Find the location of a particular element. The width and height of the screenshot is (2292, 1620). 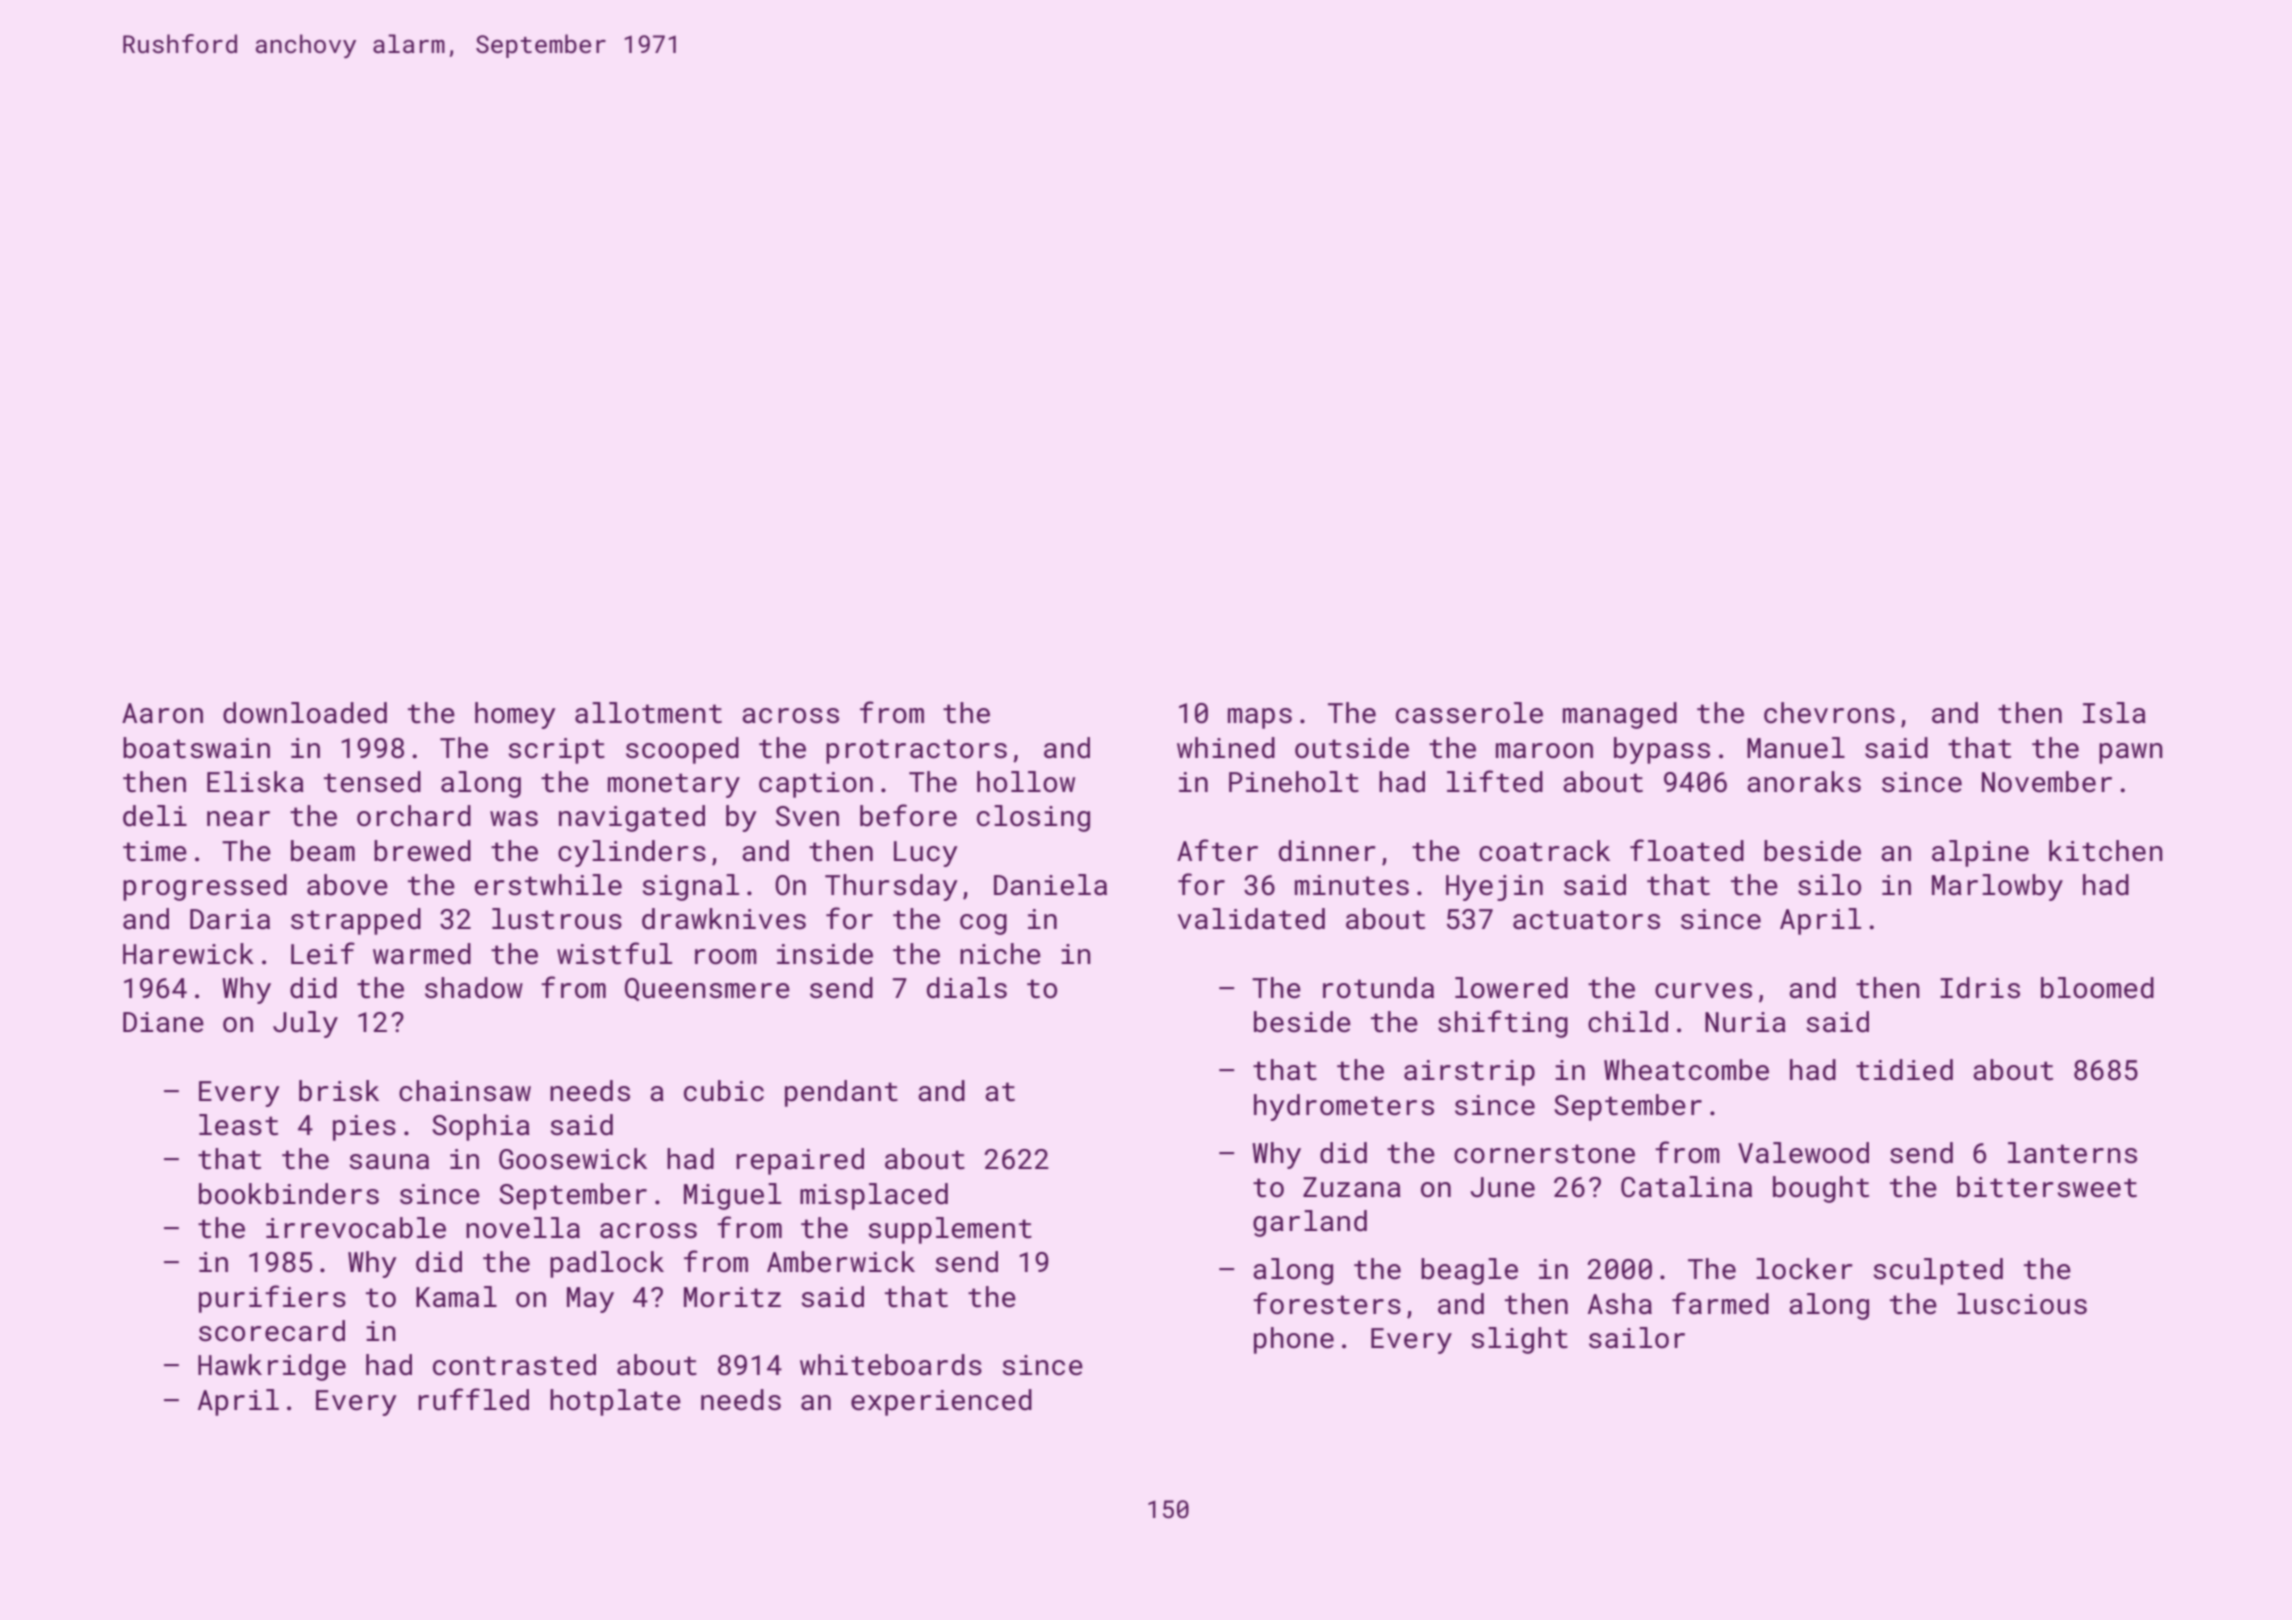

lifted is located at coordinates (1495, 781).
